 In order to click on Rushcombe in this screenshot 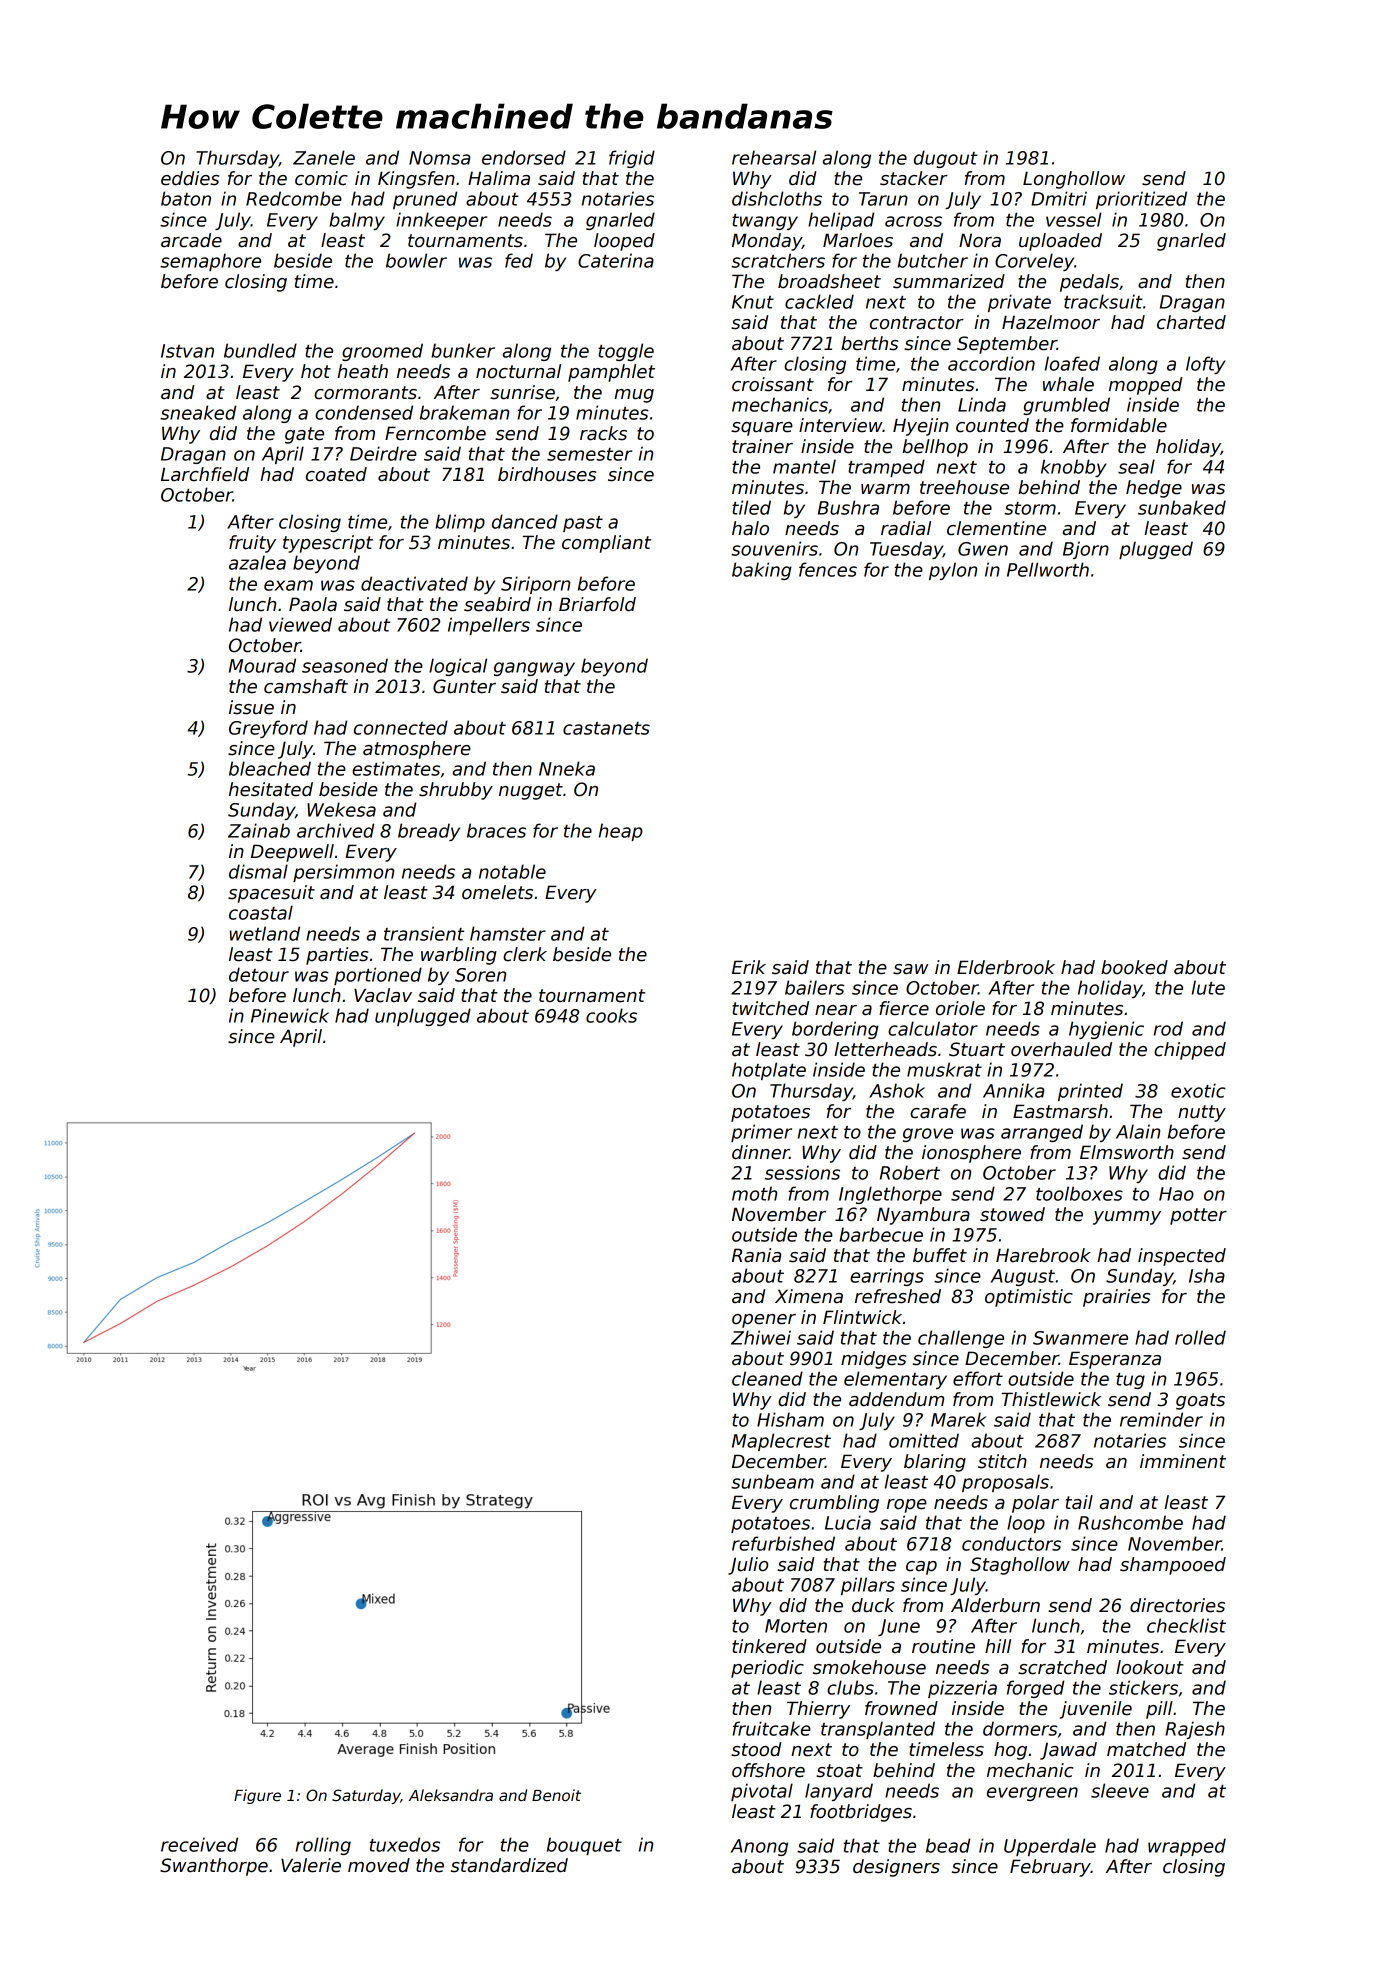, I will do `click(1130, 1522)`.
